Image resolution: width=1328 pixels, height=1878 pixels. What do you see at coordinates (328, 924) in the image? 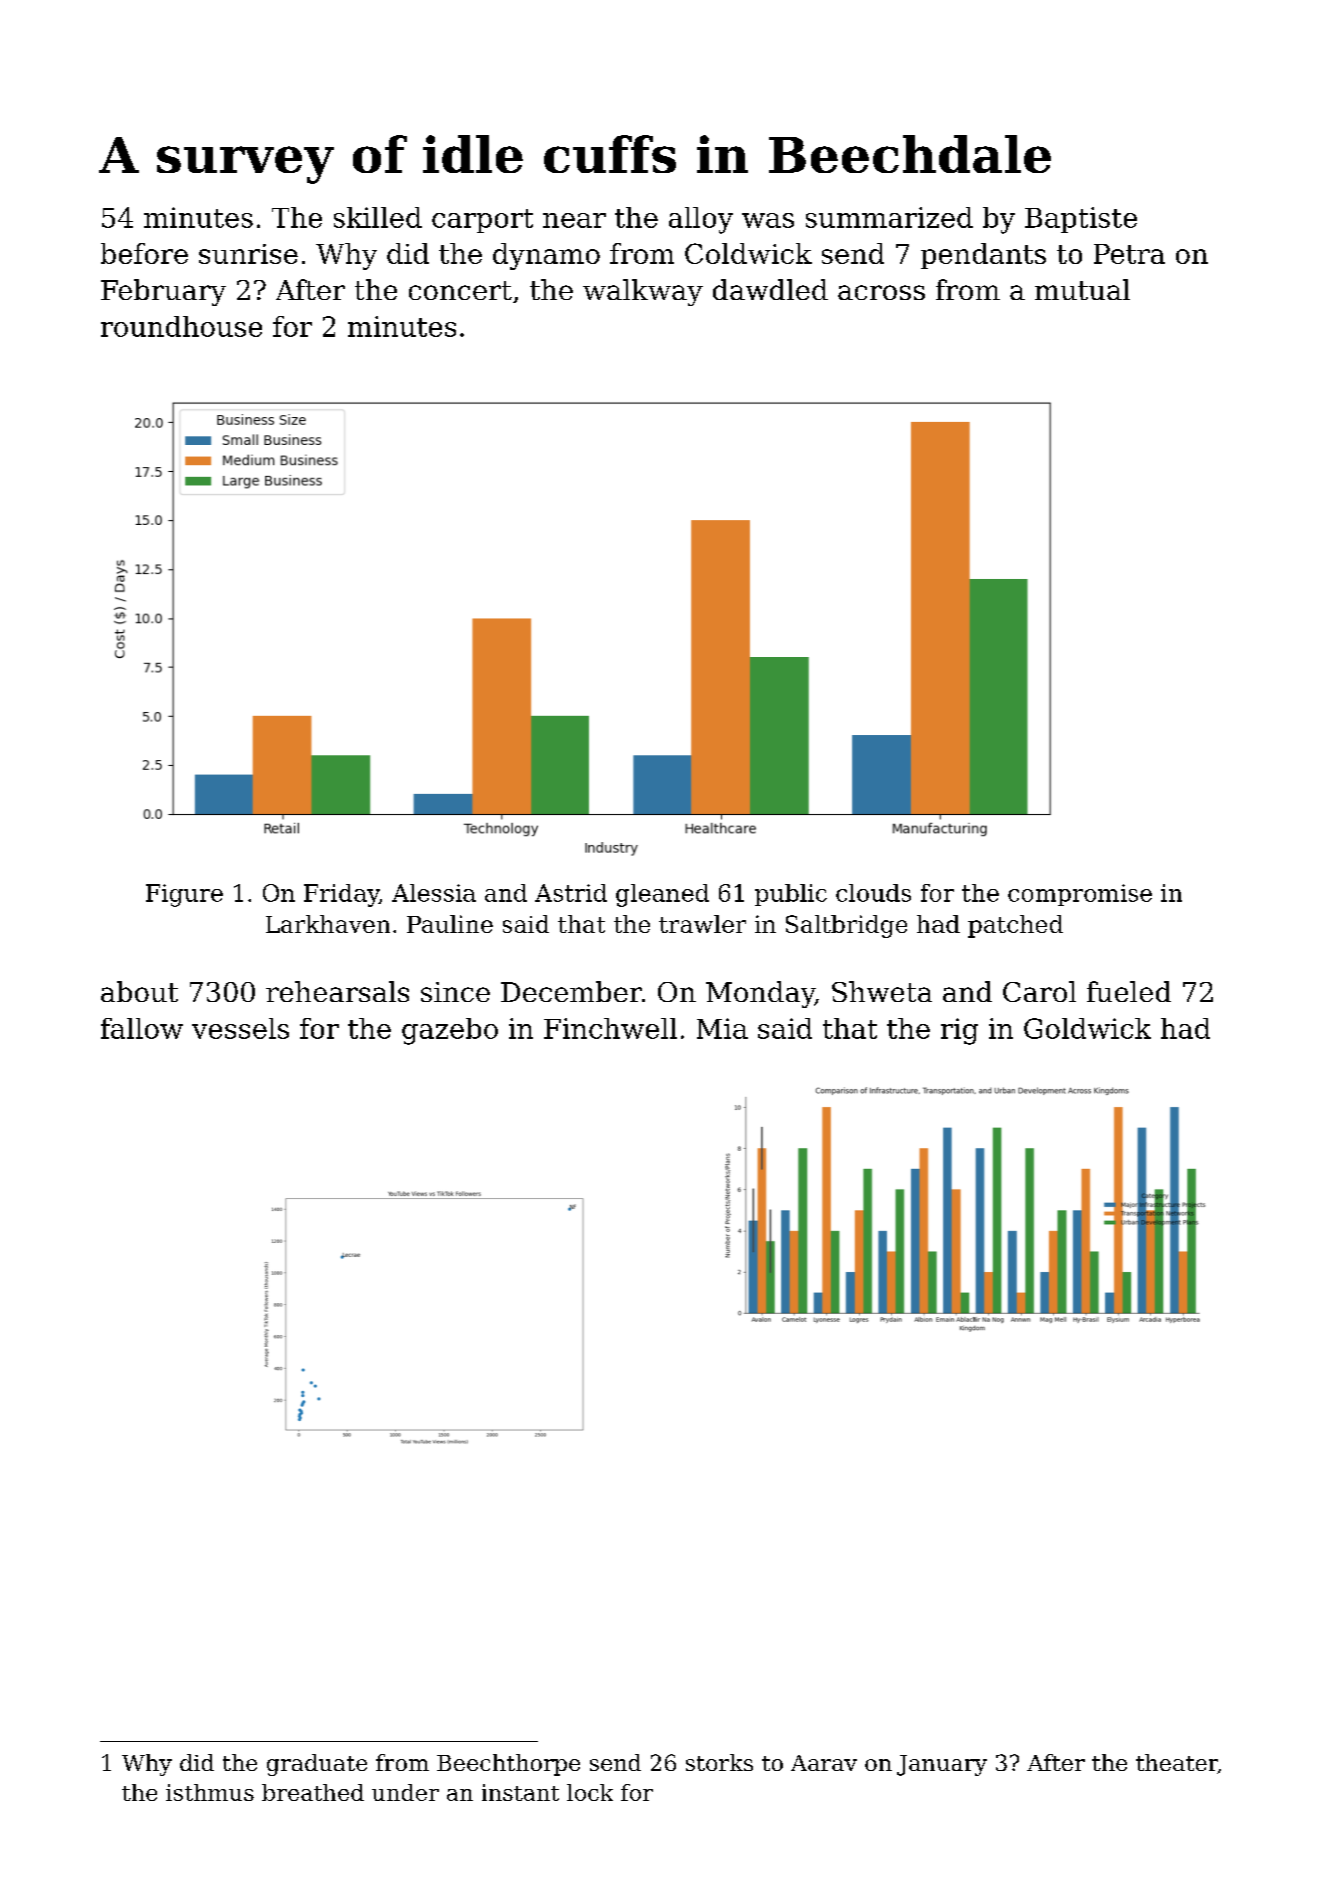
I see `Larkhaven` at bounding box center [328, 924].
